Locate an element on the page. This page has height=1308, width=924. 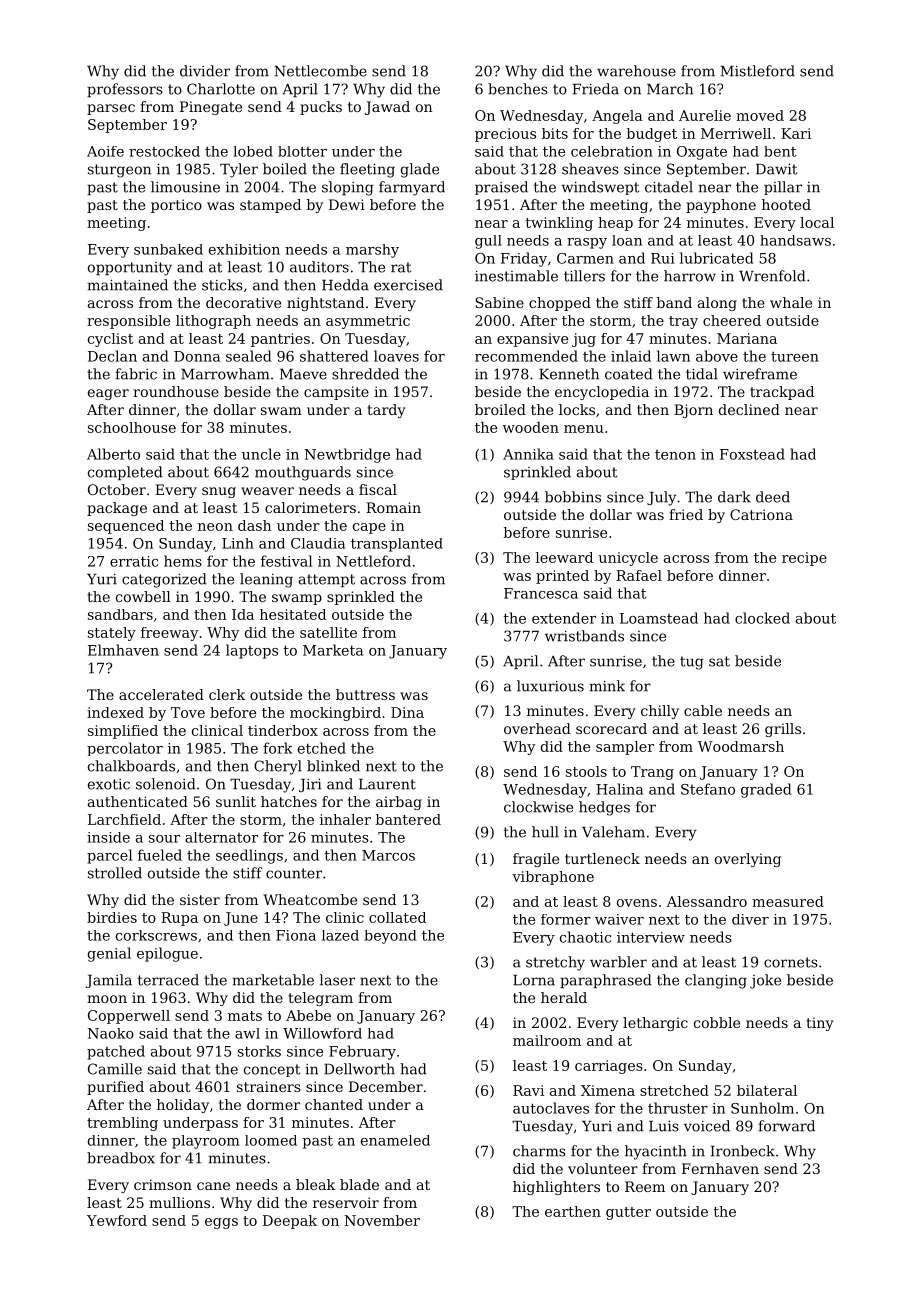
Pinegate is located at coordinates (211, 108).
